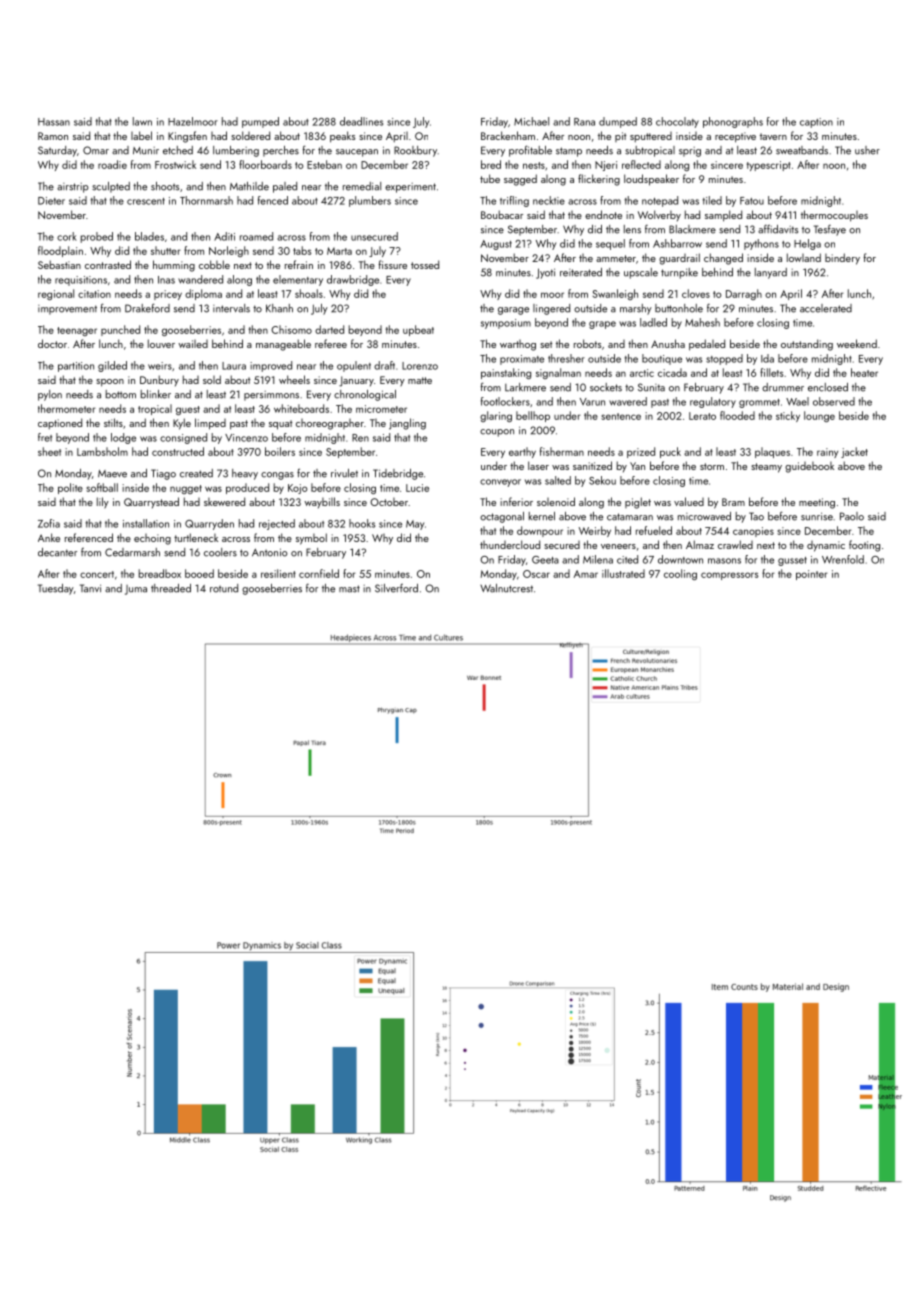 The image size is (924, 1308). Describe the element at coordinates (857, 343) in the screenshot. I see `weekend` at that location.
